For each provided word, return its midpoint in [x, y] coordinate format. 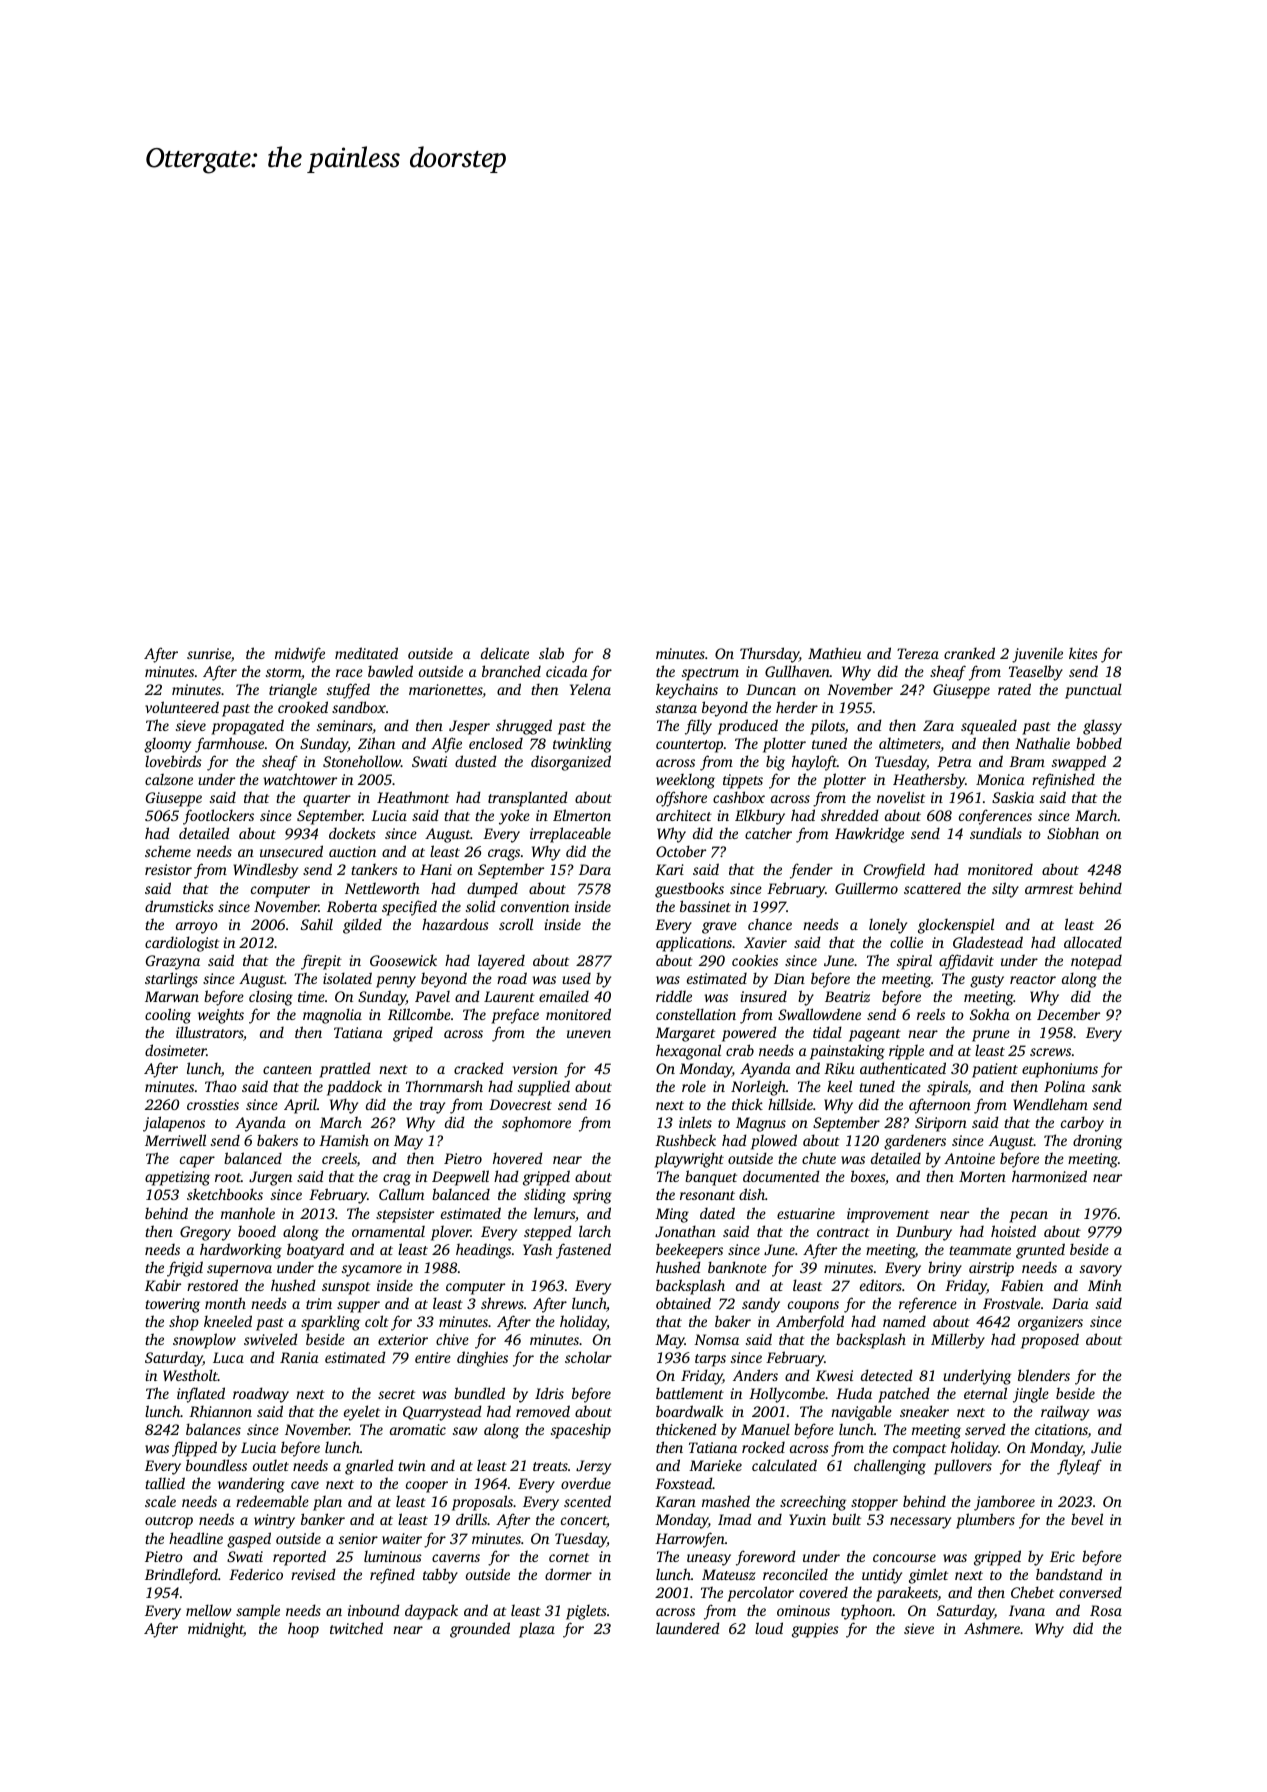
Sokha [990, 1014]
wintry [274, 1521]
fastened [583, 1251]
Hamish [344, 1140]
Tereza [918, 653]
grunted [1040, 1251]
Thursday [769, 655]
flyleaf [1079, 1467]
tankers [374, 869]
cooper [427, 1487]
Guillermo [866, 888]
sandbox [359, 707]
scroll [516, 924]
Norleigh [758, 1088]
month [225, 1303]
